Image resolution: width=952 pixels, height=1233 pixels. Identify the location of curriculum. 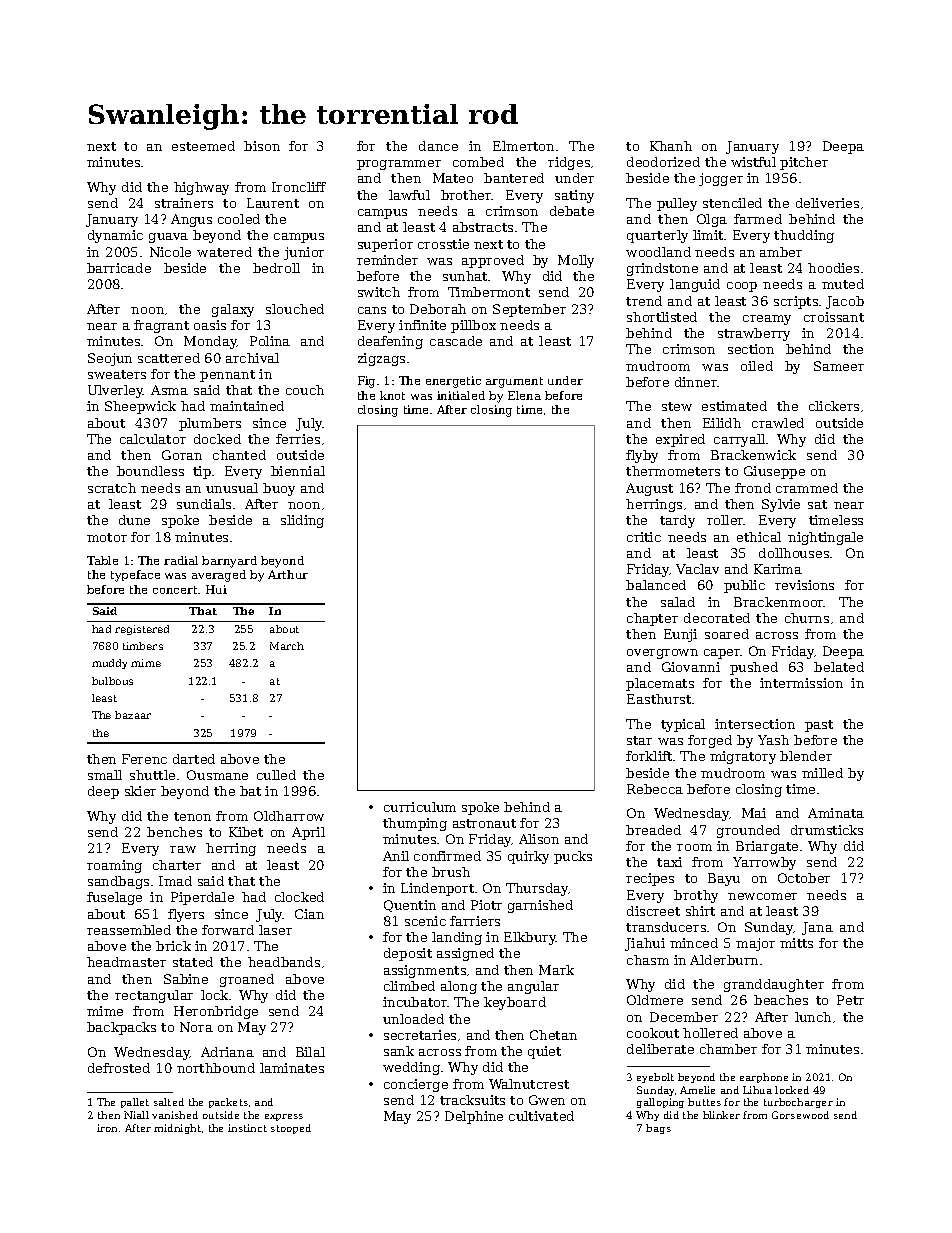
(420, 807).
